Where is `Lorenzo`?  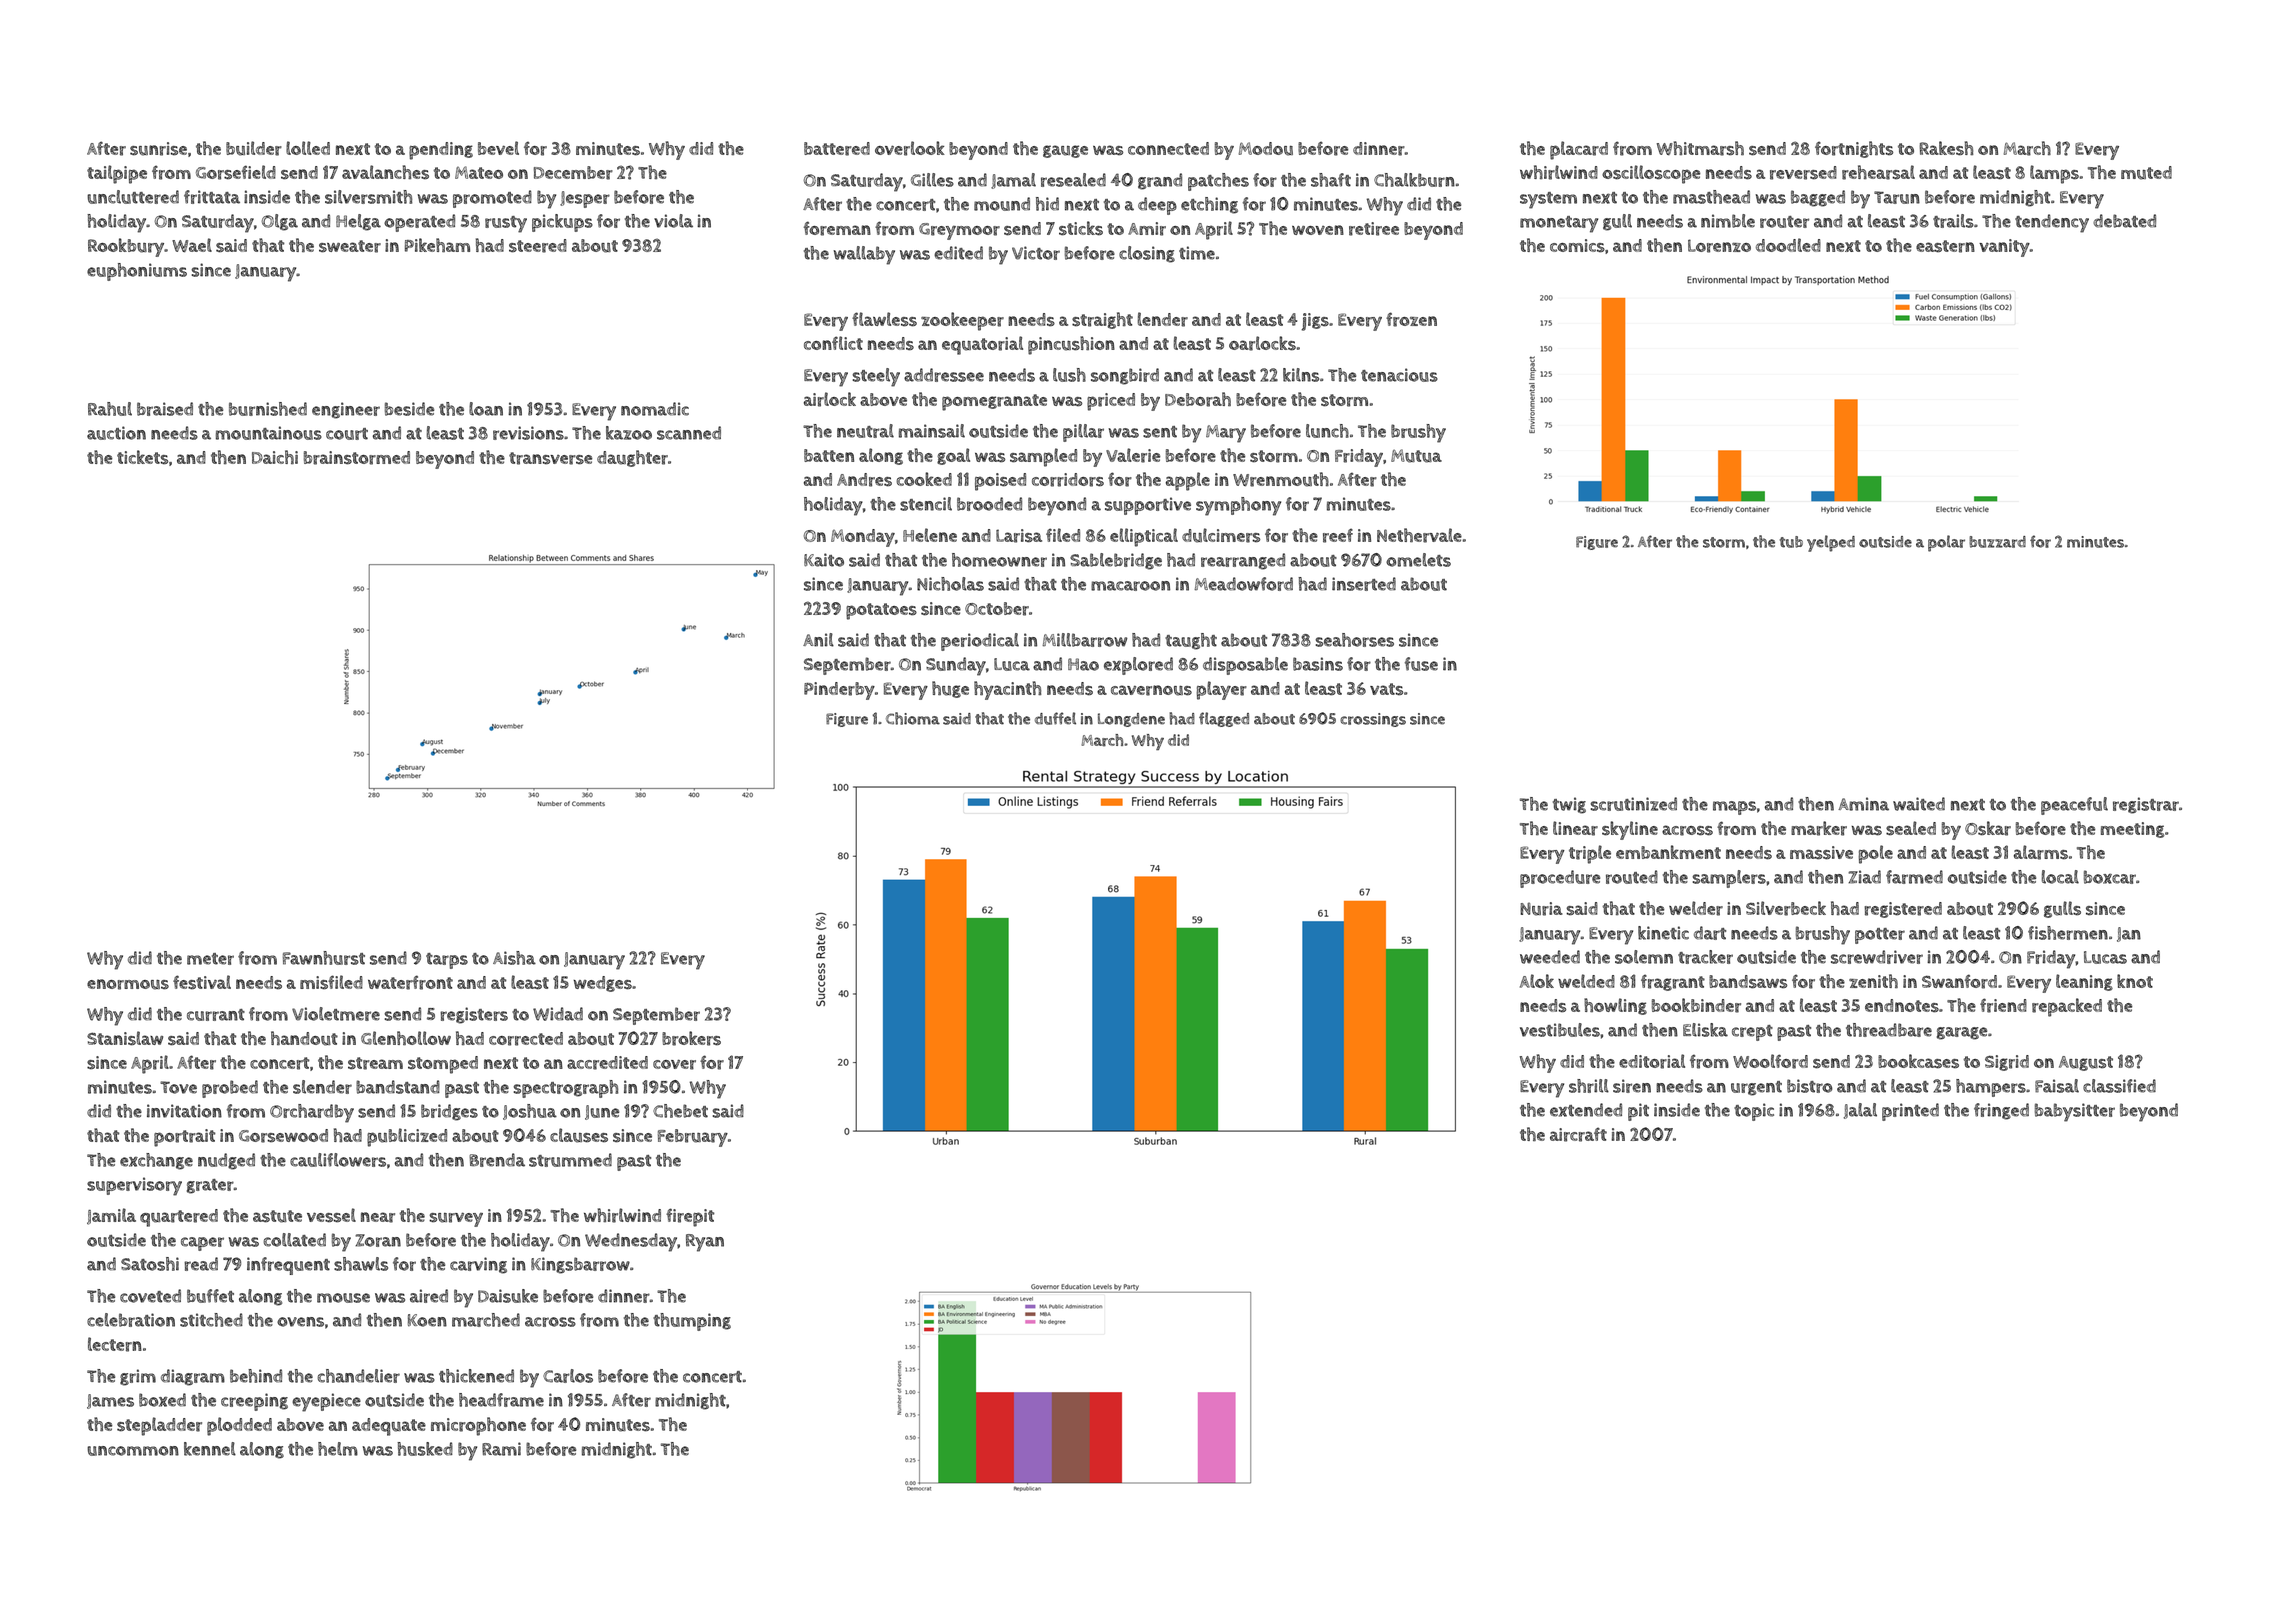 Lorenzo is located at coordinates (1719, 246).
